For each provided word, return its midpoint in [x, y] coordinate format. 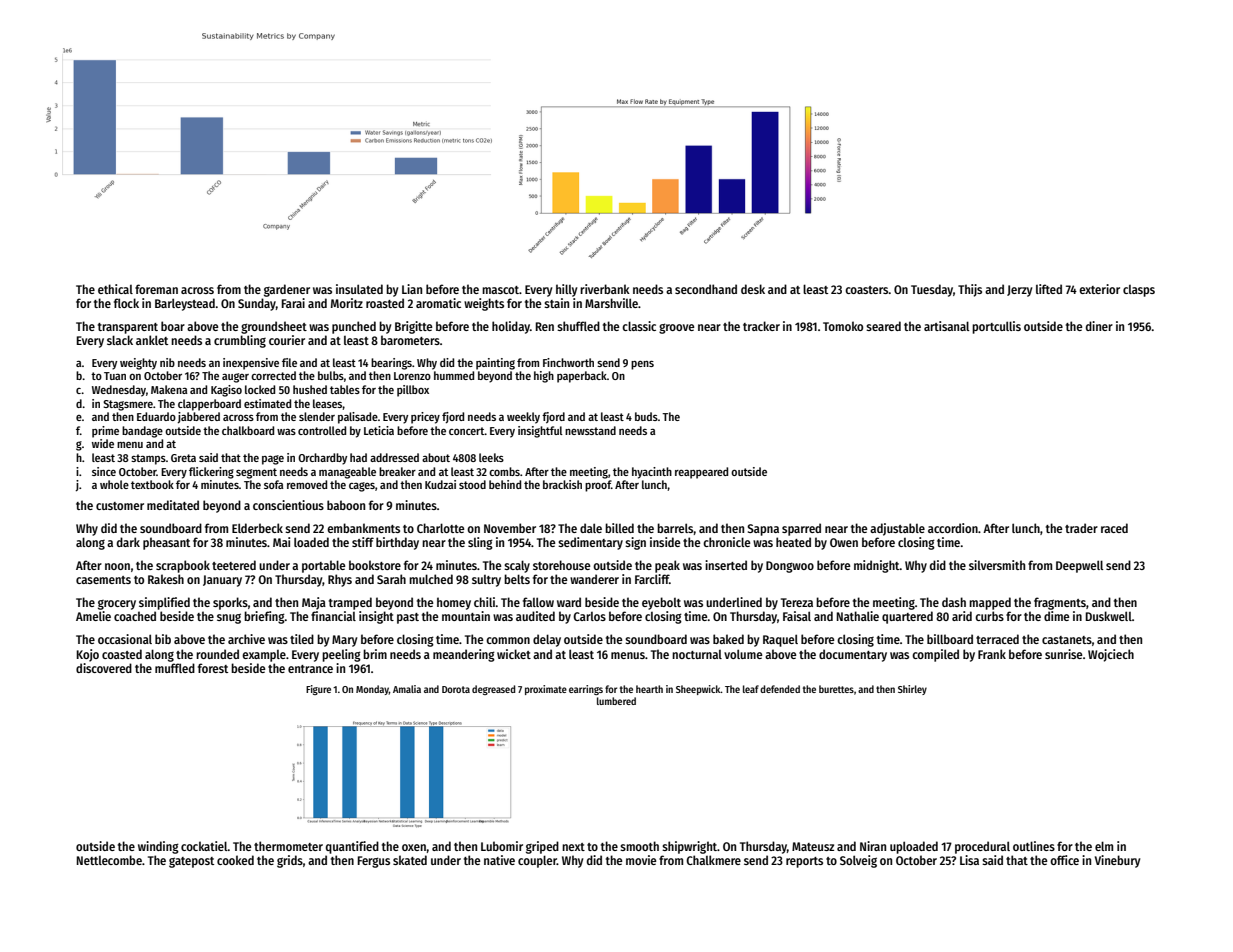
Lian [412, 289]
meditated [173, 505]
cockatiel [204, 846]
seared [883, 326]
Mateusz [813, 846]
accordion [953, 528]
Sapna [763, 530]
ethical [115, 289]
